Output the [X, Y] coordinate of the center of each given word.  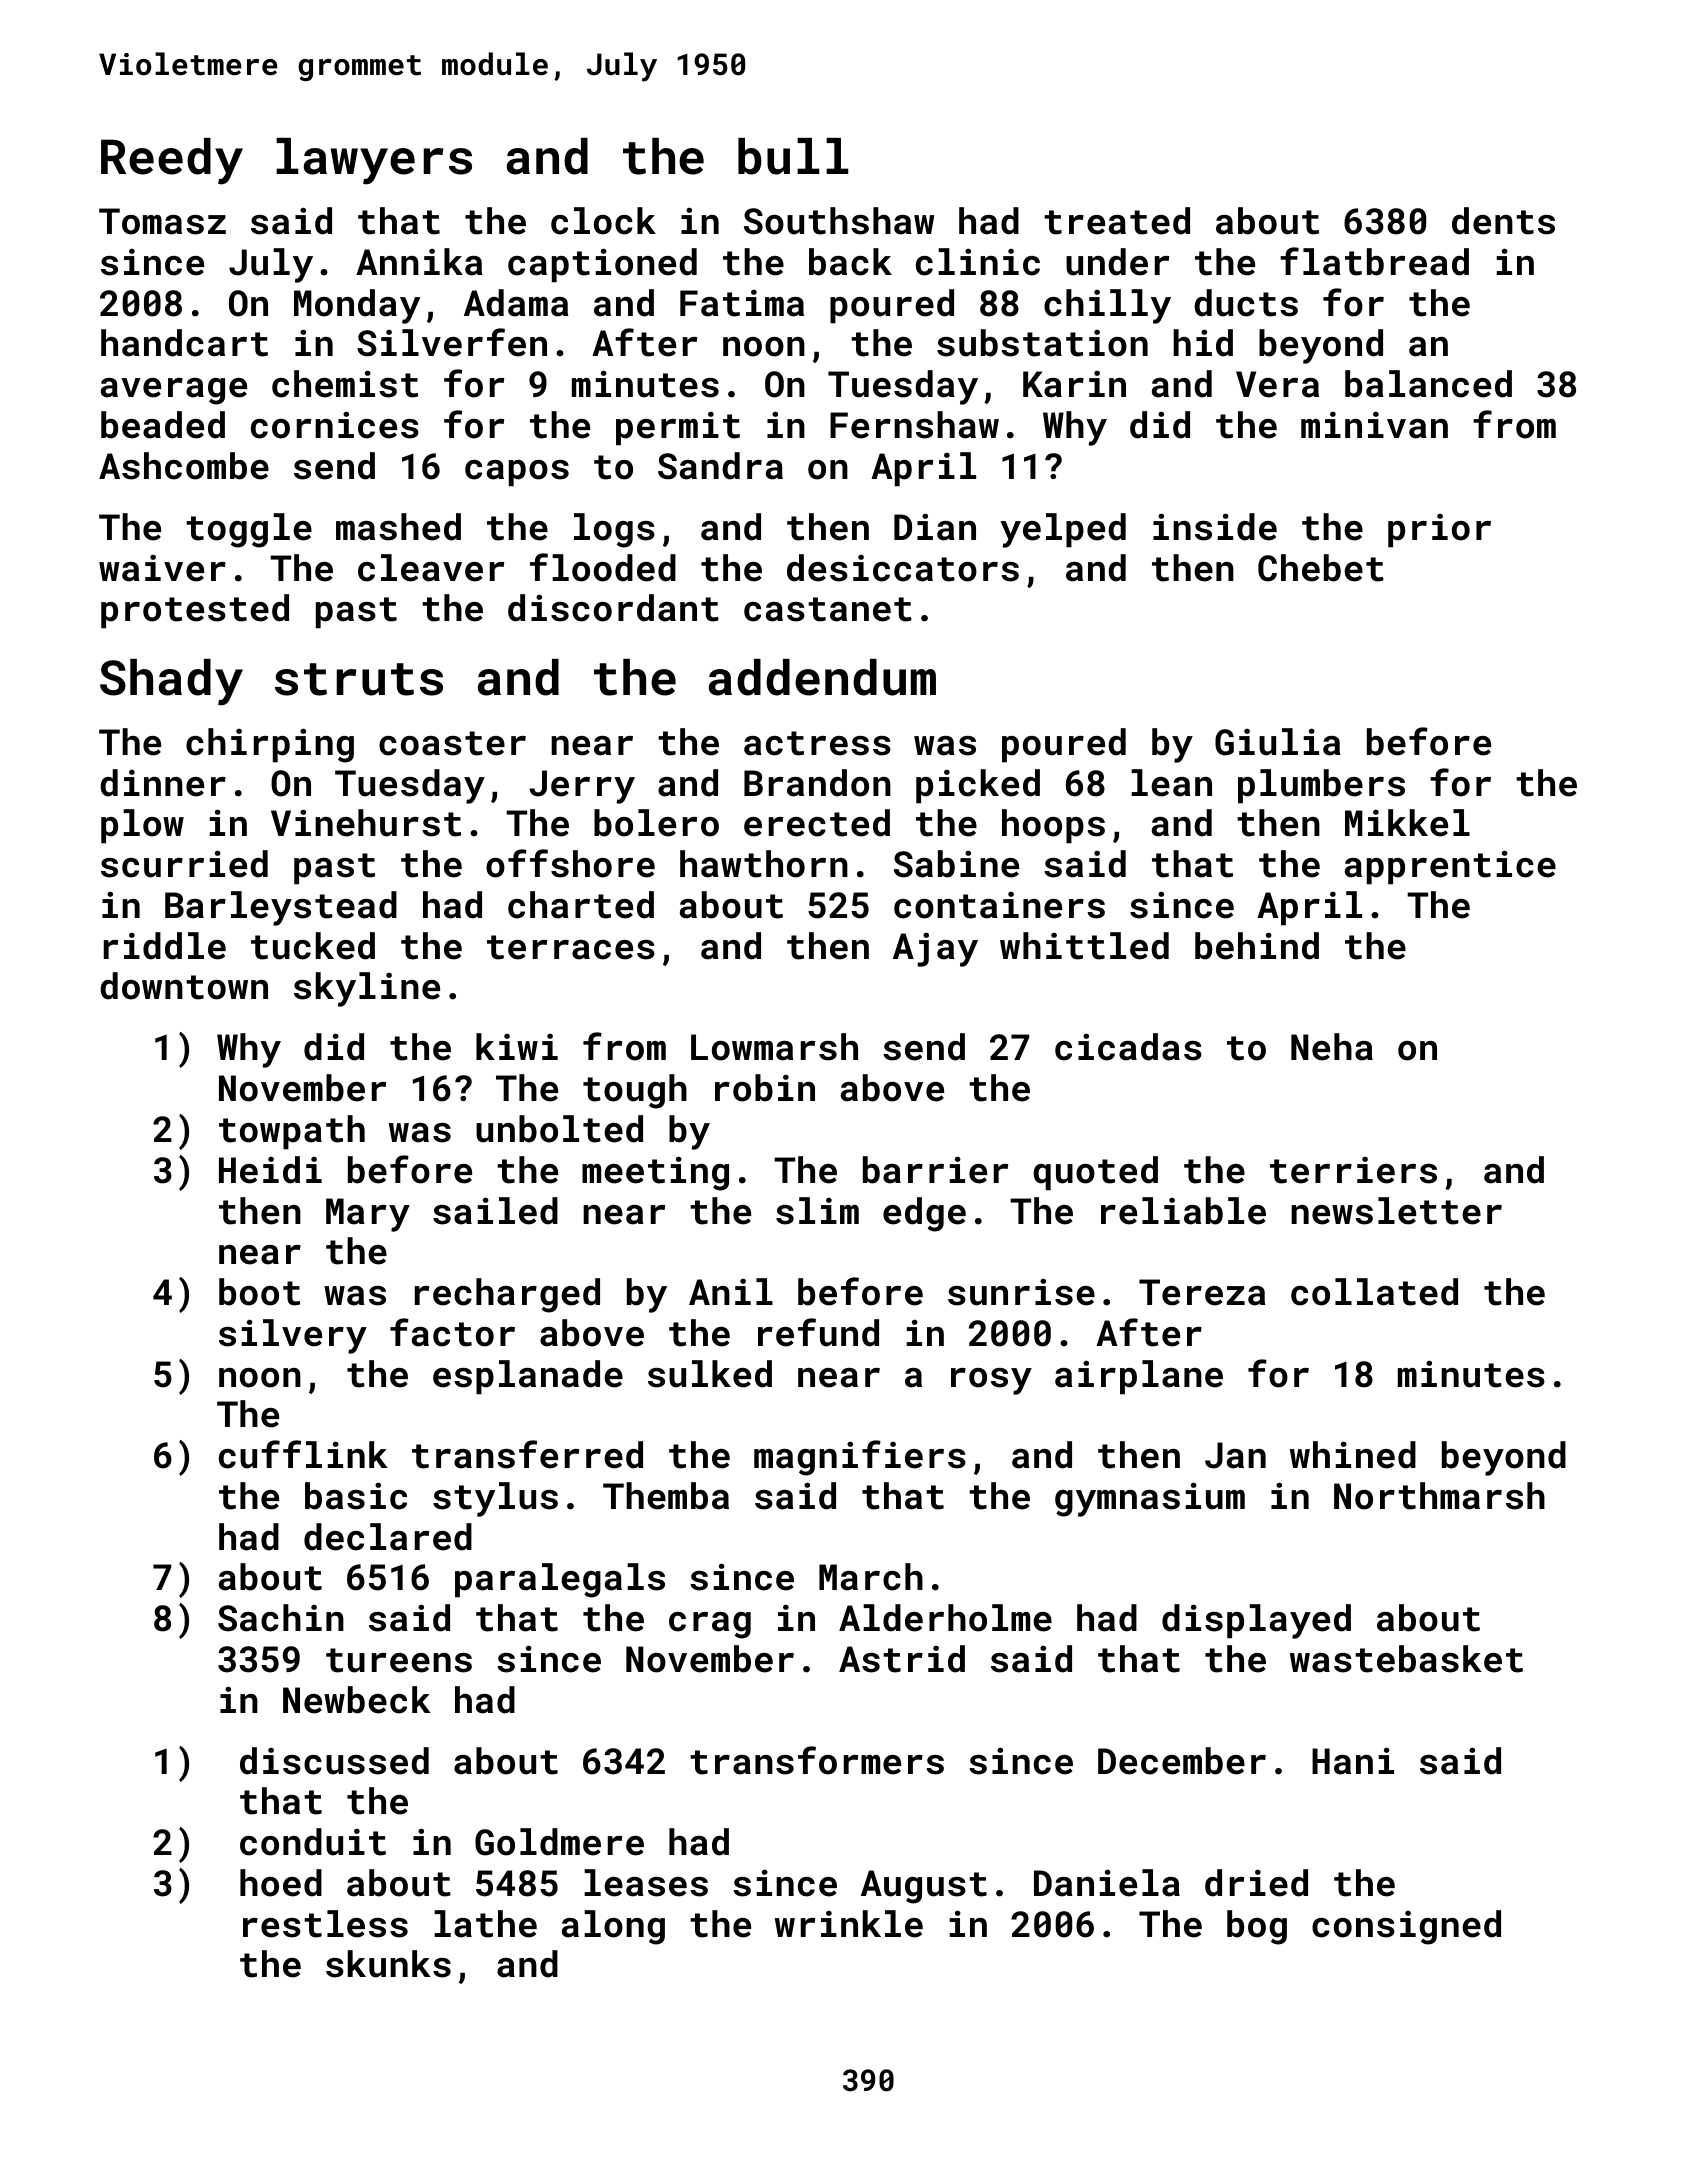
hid [1203, 343]
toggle [249, 530]
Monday [357, 306]
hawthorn [764, 864]
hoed [281, 1883]
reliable [1183, 1211]
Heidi [270, 1170]
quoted [1095, 1173]
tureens [399, 1660]
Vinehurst [366, 823]
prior [1439, 531]
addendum [822, 677]
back [850, 262]
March [871, 1577]
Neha [1332, 1047]
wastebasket [1406, 1659]
